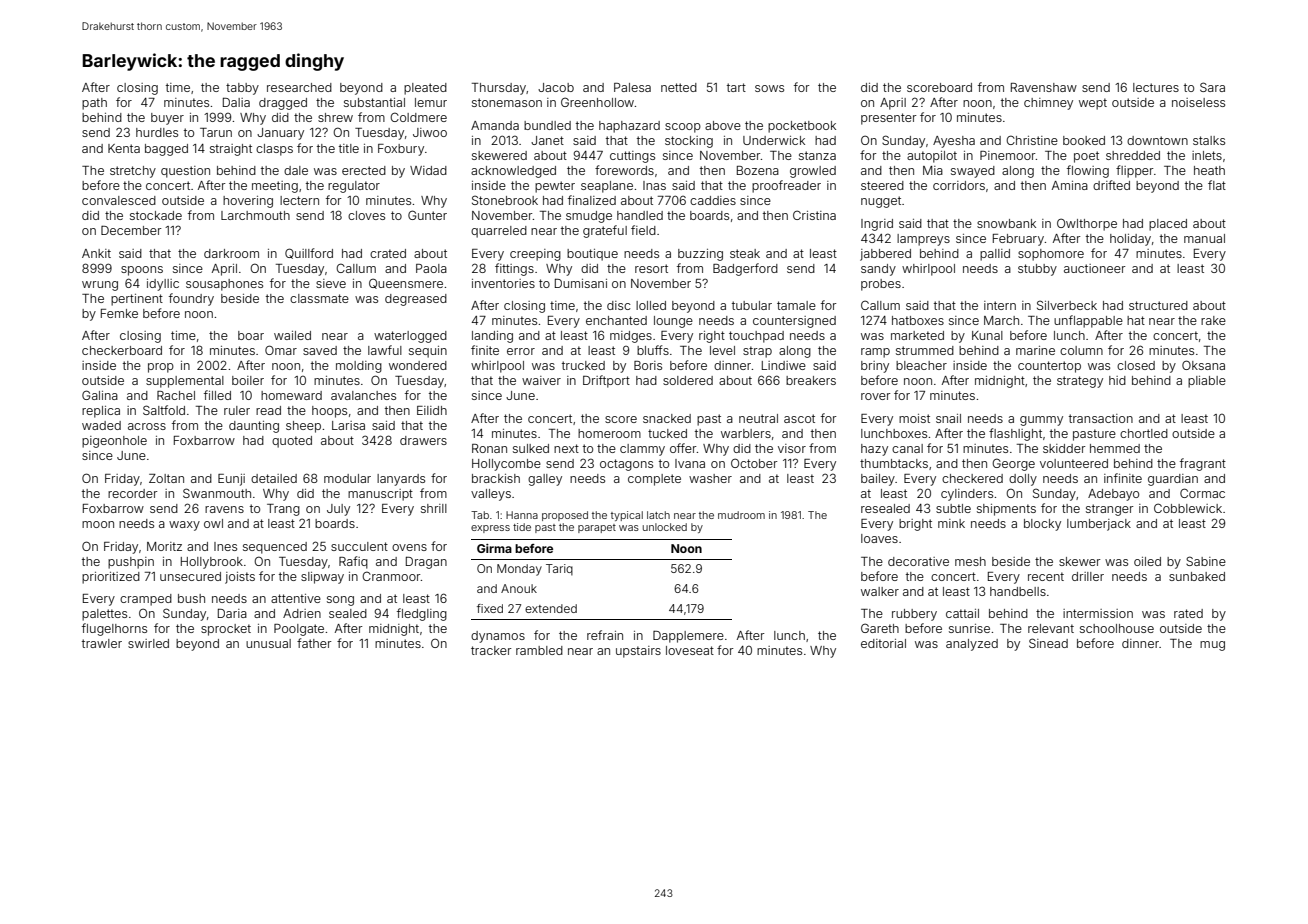  Describe the element at coordinates (1147, 561) in the screenshot. I see `oiled` at that location.
